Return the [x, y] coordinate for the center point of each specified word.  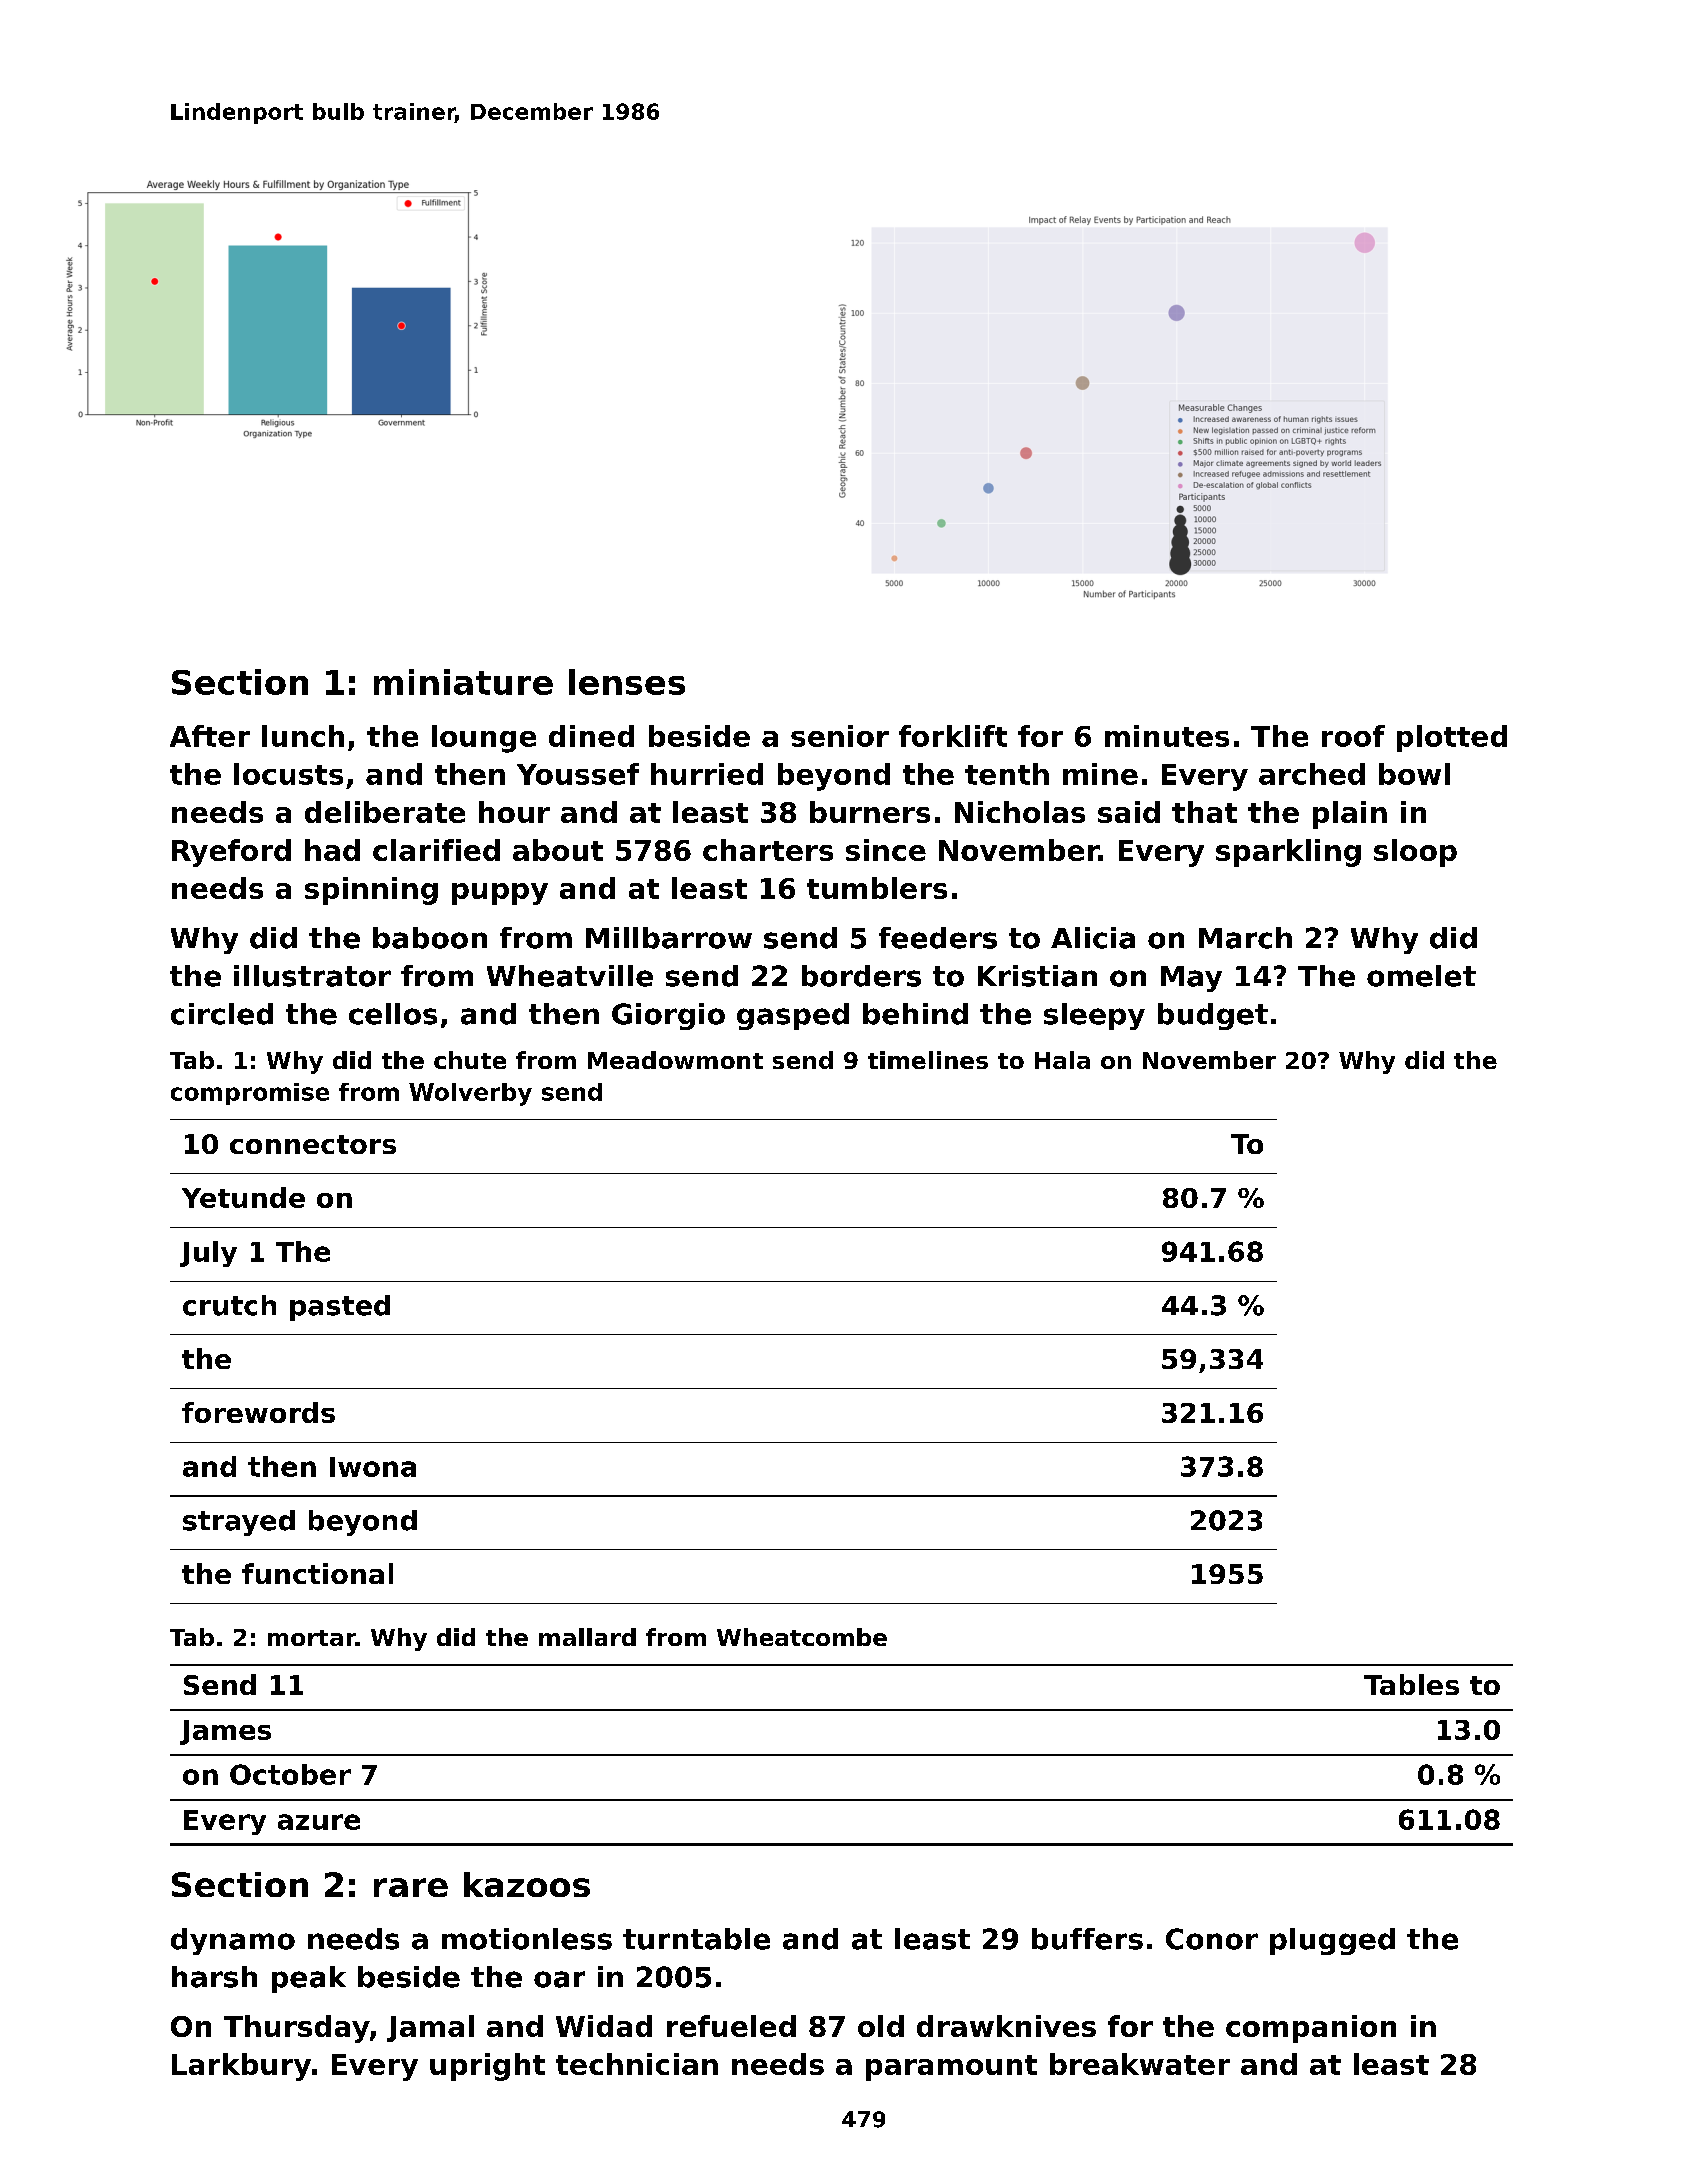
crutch [229, 1305]
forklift [953, 736]
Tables [1411, 1684]
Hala [1062, 1060]
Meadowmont [675, 1060]
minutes [1167, 736]
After [210, 736]
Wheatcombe [802, 1637]
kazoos [527, 1884]
